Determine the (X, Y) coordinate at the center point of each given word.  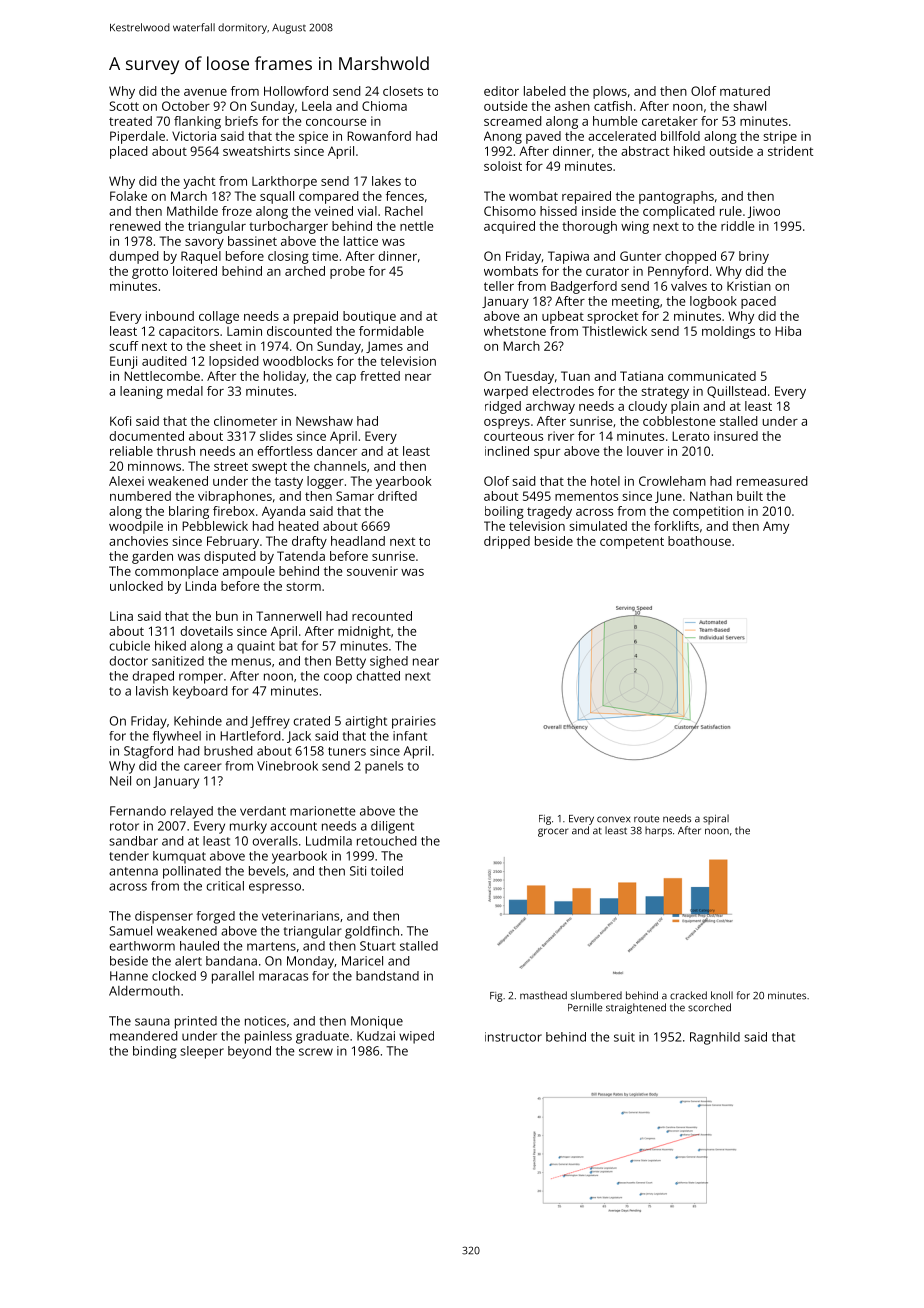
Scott (124, 106)
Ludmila (329, 841)
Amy (776, 527)
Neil (120, 781)
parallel (233, 977)
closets (403, 91)
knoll (722, 995)
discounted (299, 331)
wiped (416, 1037)
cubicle (130, 646)
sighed (389, 662)
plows (610, 92)
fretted (380, 376)
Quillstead (736, 392)
